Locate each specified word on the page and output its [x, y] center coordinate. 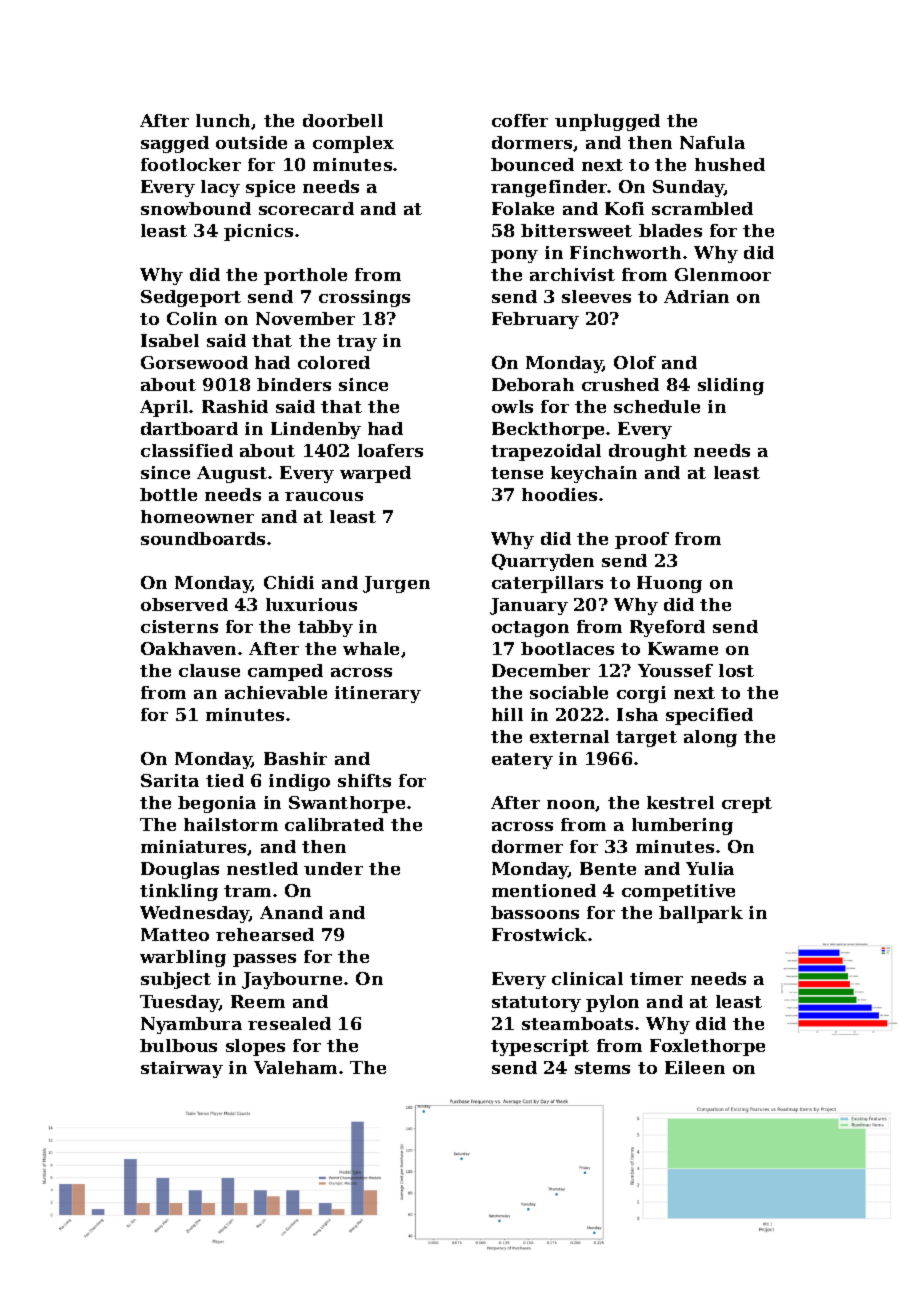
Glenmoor [723, 274]
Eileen [695, 1067]
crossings [364, 298]
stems [602, 1068]
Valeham [295, 1067]
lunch [224, 121]
